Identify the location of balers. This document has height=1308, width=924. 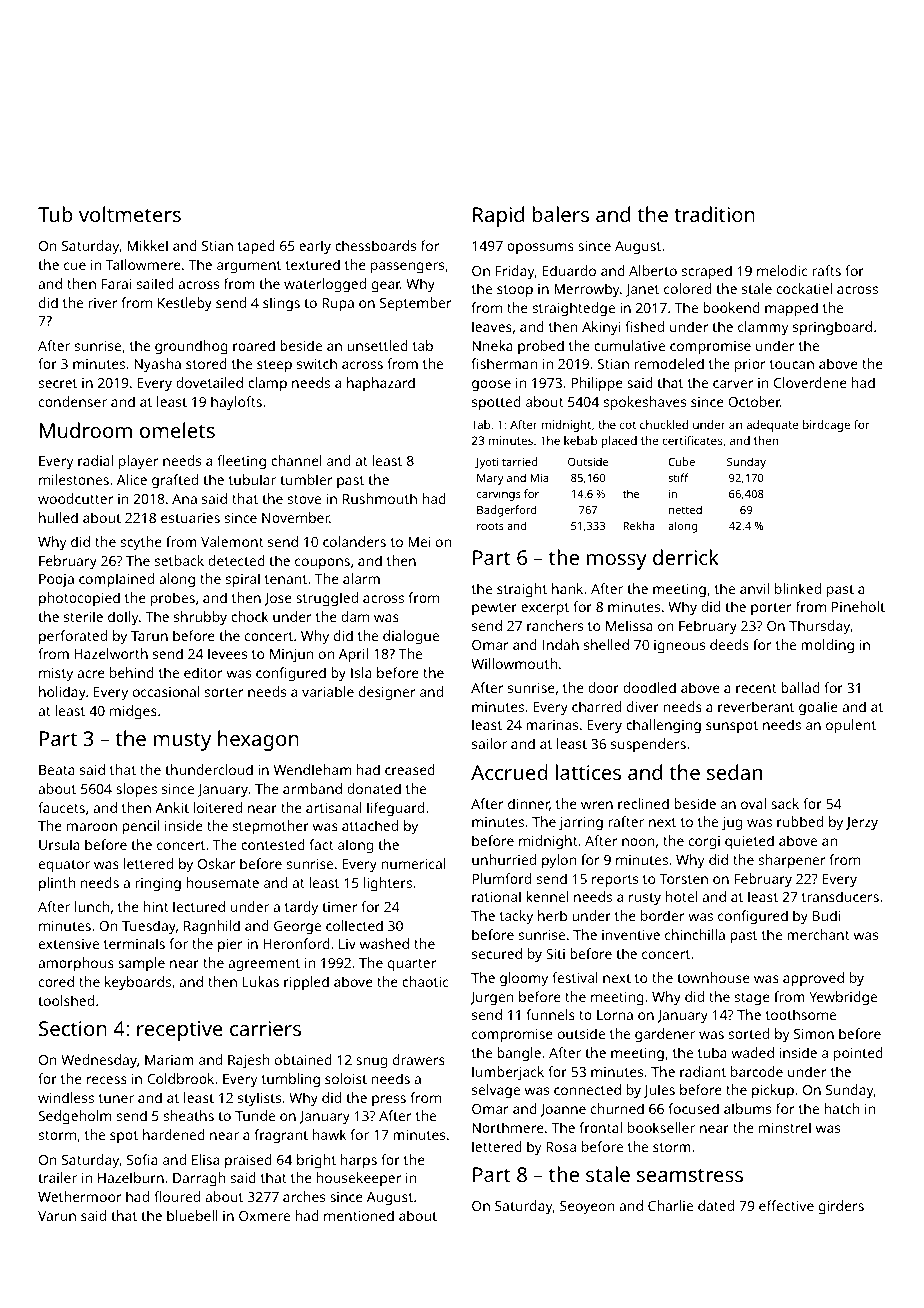
(560, 214).
